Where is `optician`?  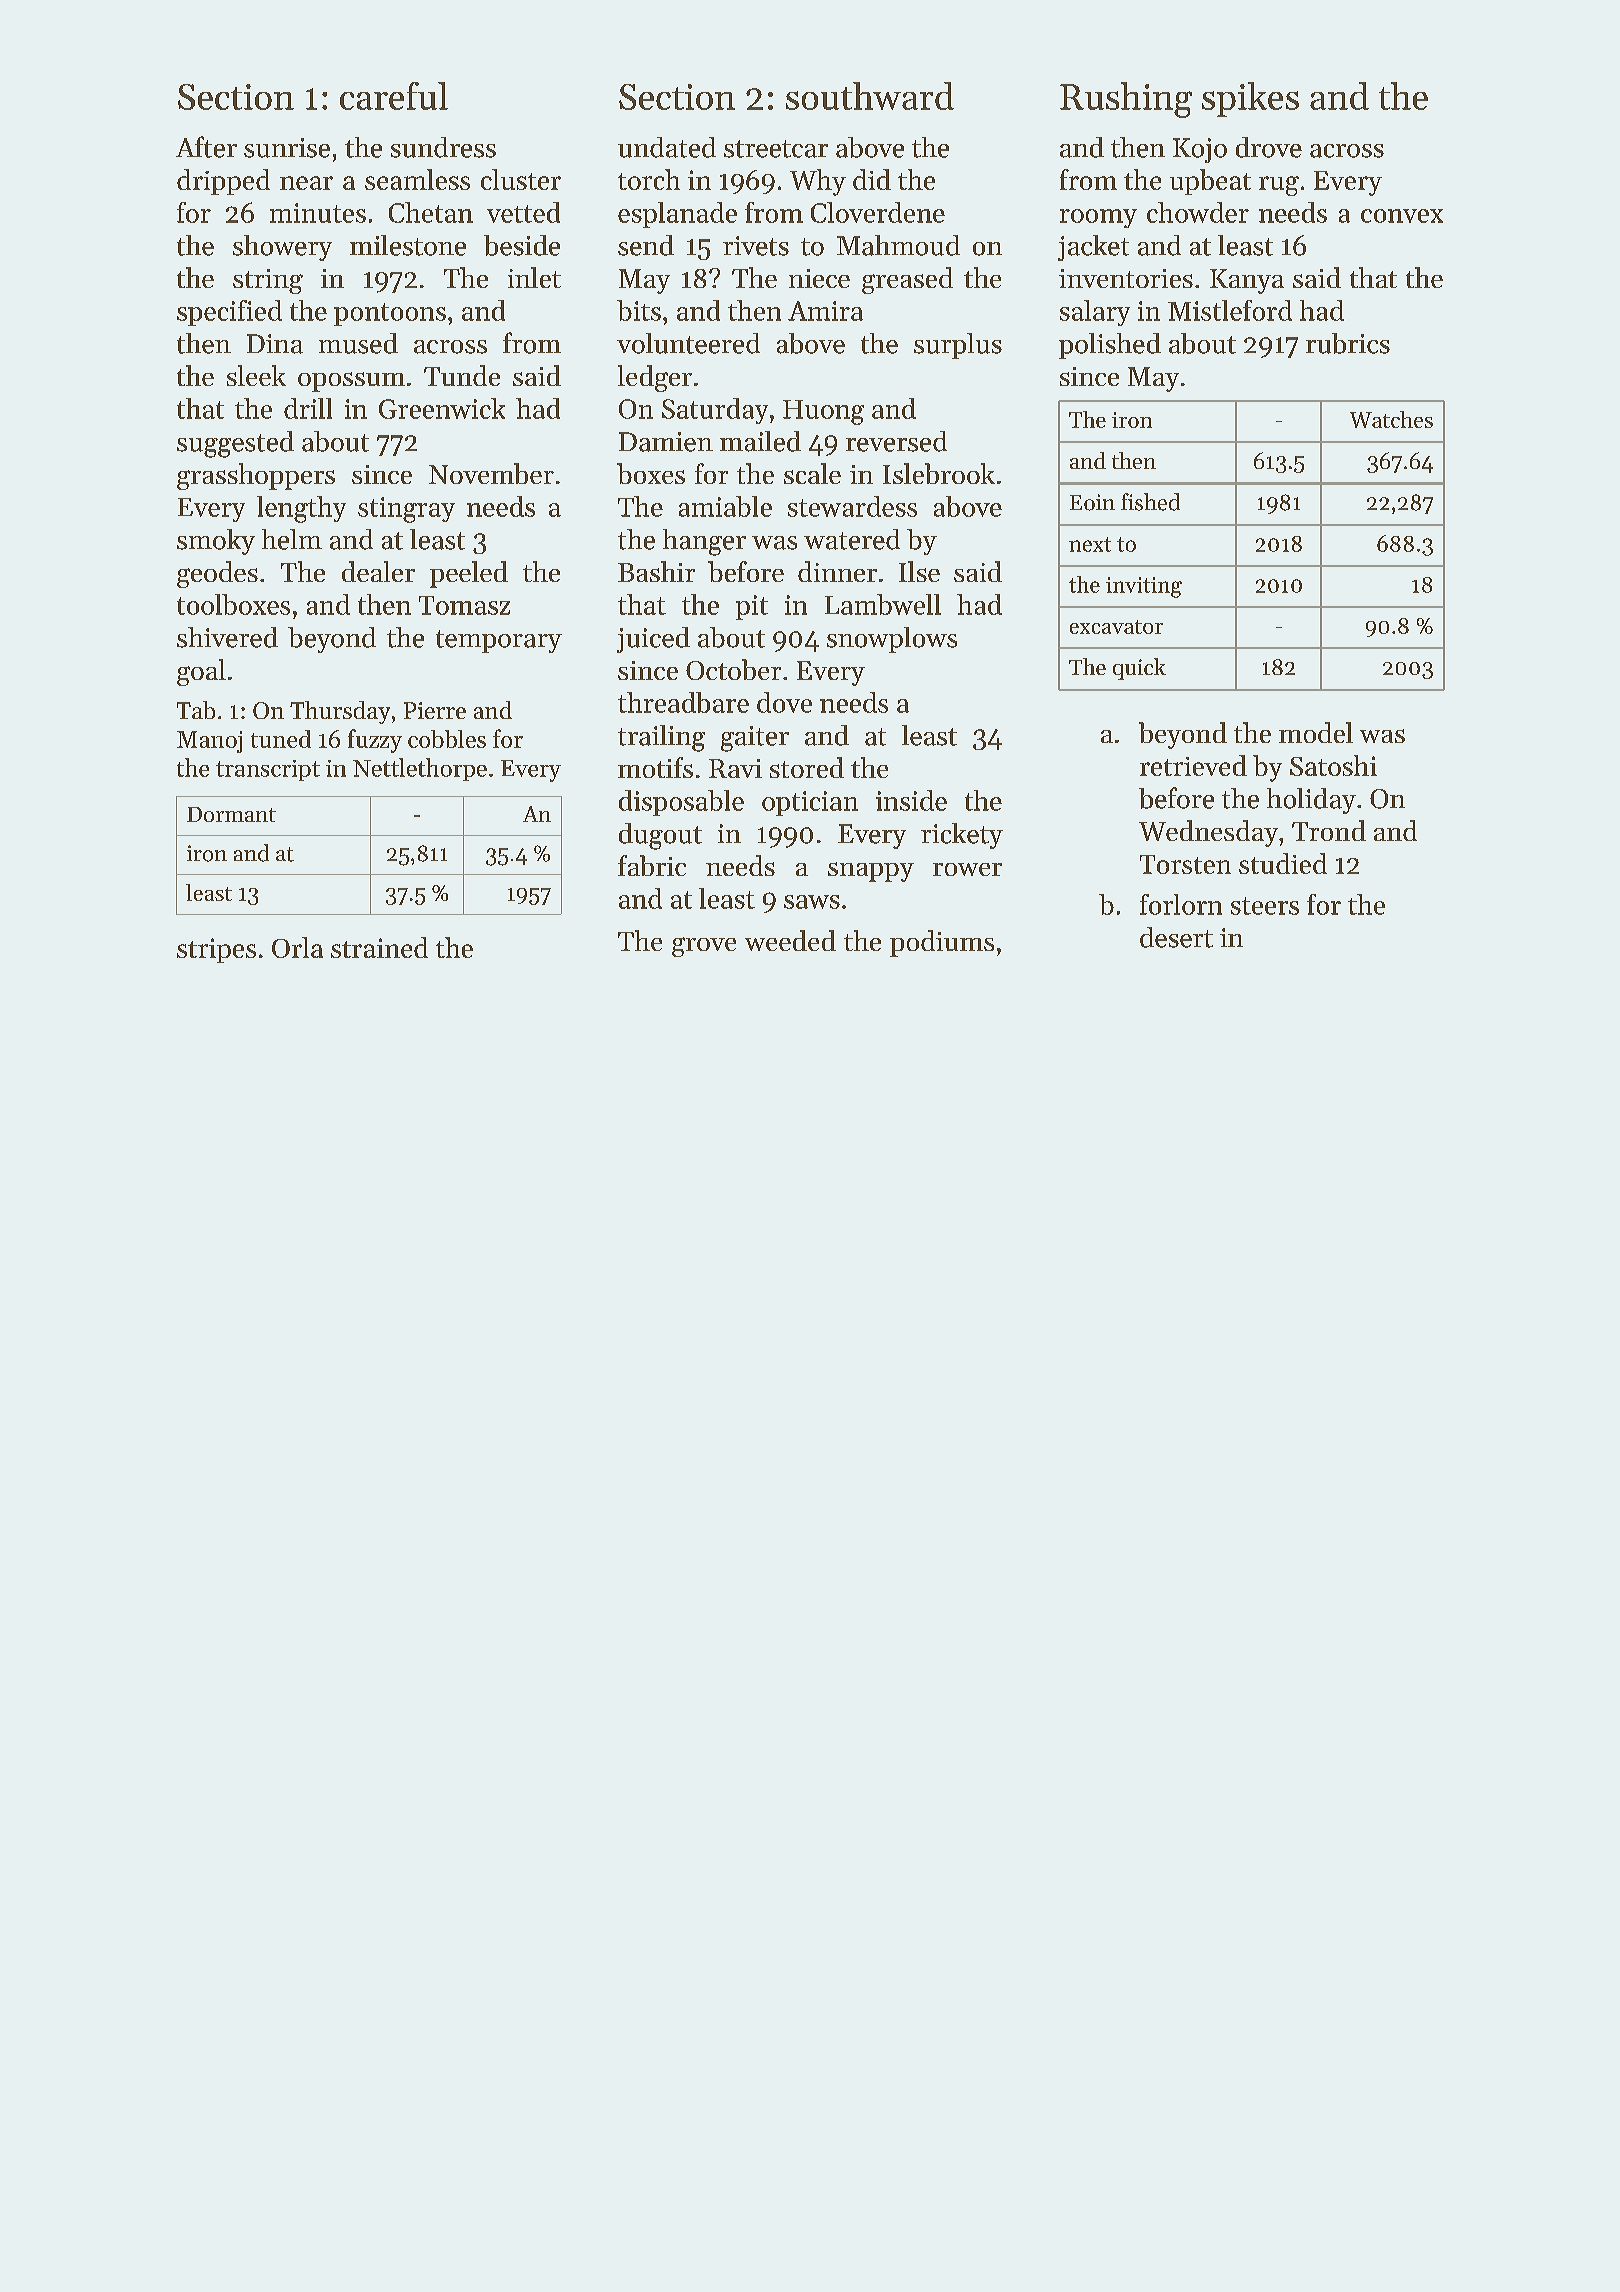
optician is located at coordinates (810, 803).
